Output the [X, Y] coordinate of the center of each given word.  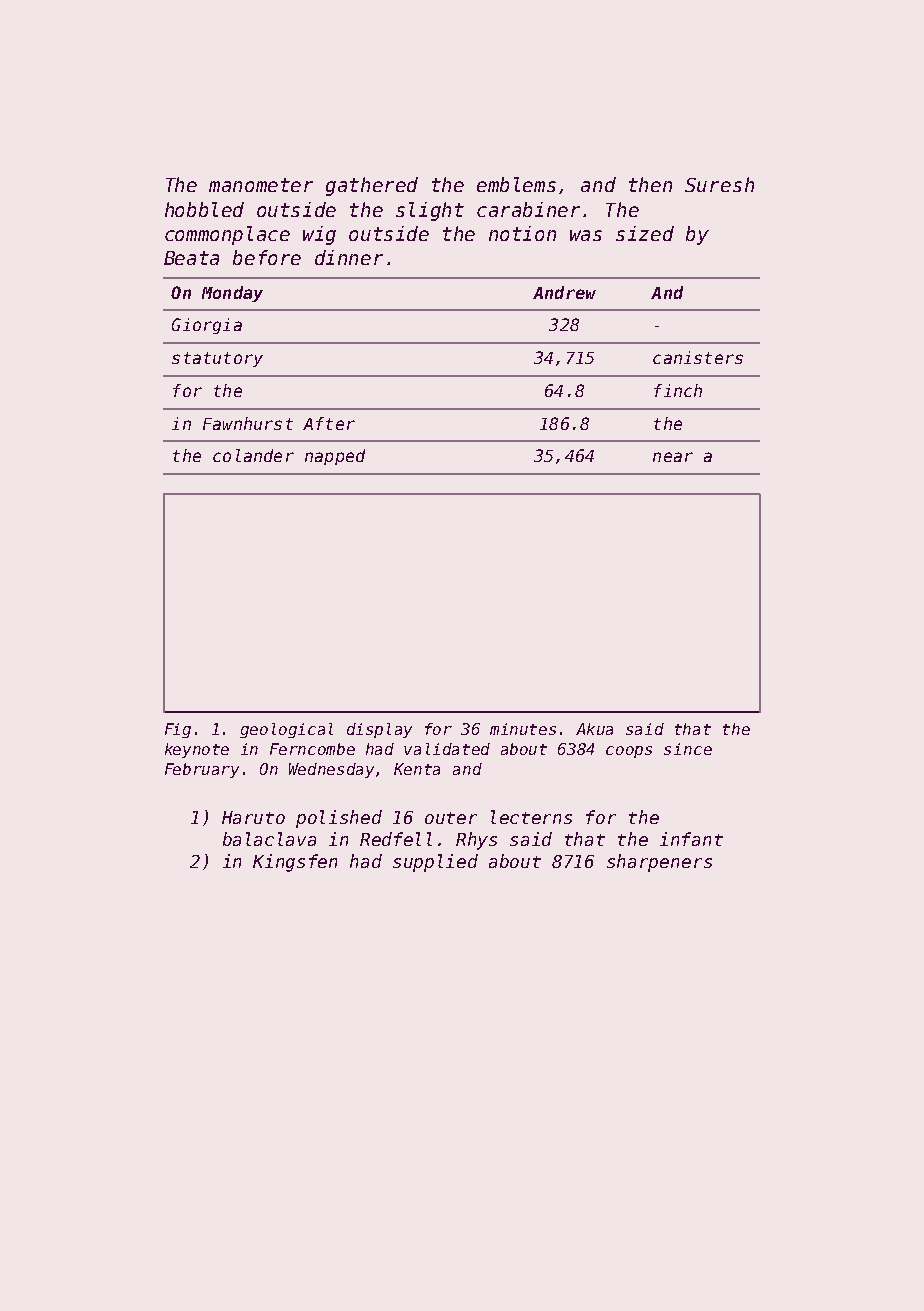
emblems [516, 184]
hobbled [204, 209]
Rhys [476, 841]
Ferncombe [312, 749]
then [650, 184]
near [673, 457]
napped [335, 457]
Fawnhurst [248, 423]
